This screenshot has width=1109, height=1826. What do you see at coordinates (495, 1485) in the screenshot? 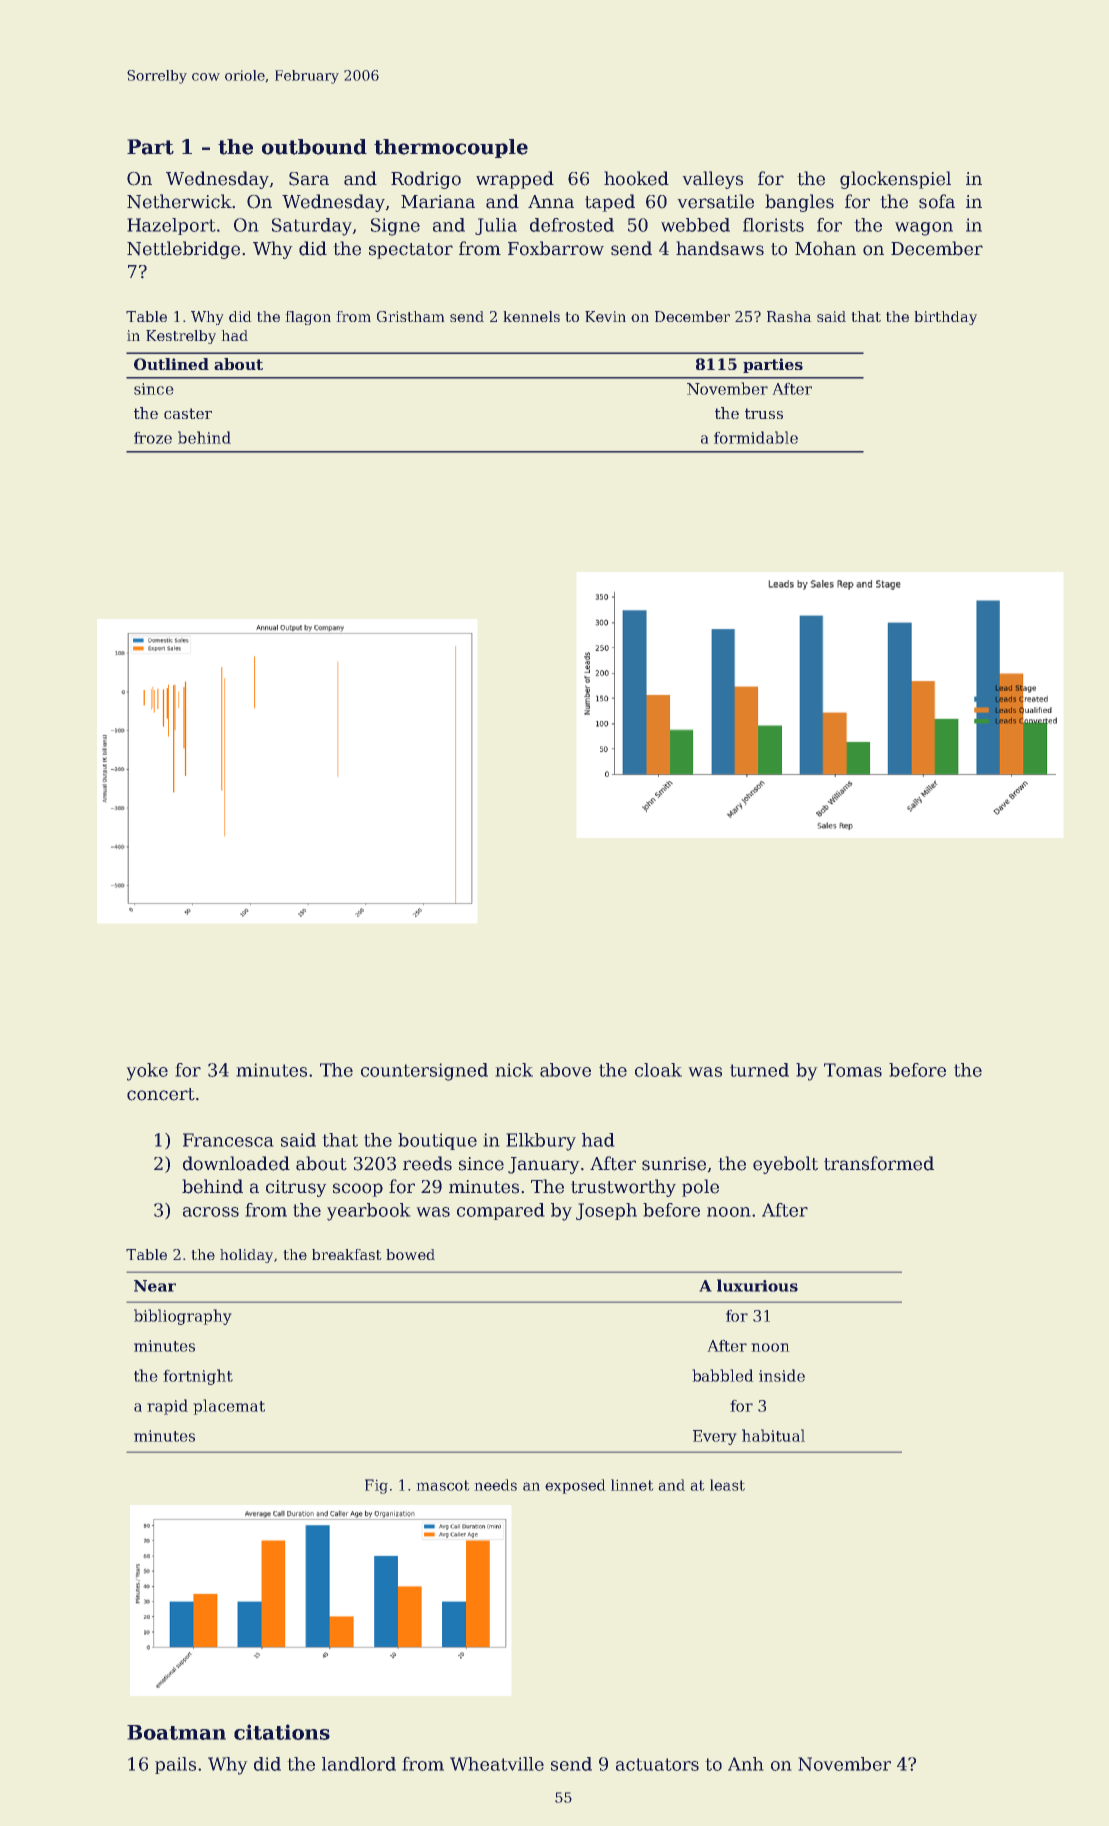
I see `needs` at bounding box center [495, 1485].
